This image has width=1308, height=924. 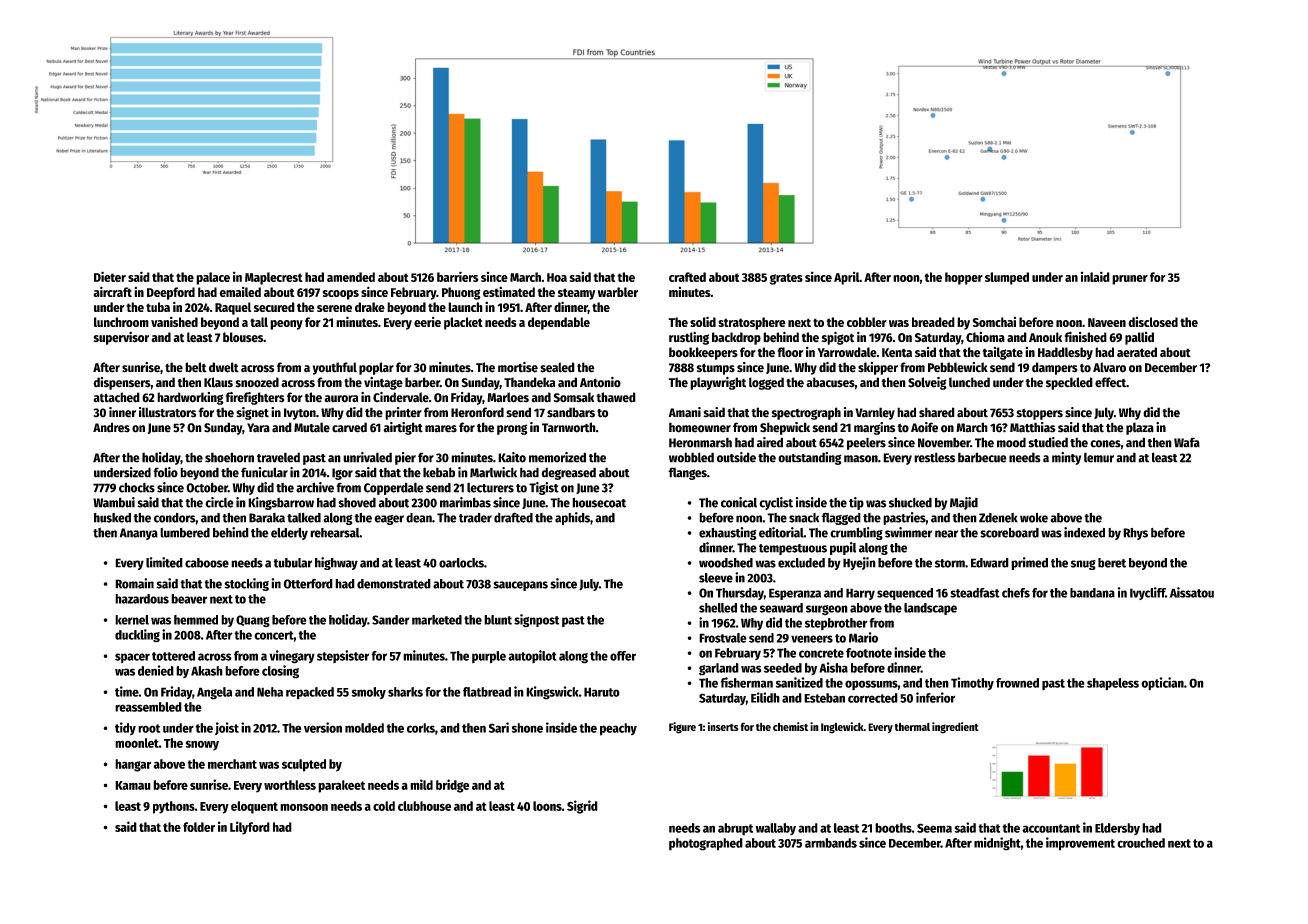 What do you see at coordinates (766, 383) in the image?
I see `logged` at bounding box center [766, 383].
